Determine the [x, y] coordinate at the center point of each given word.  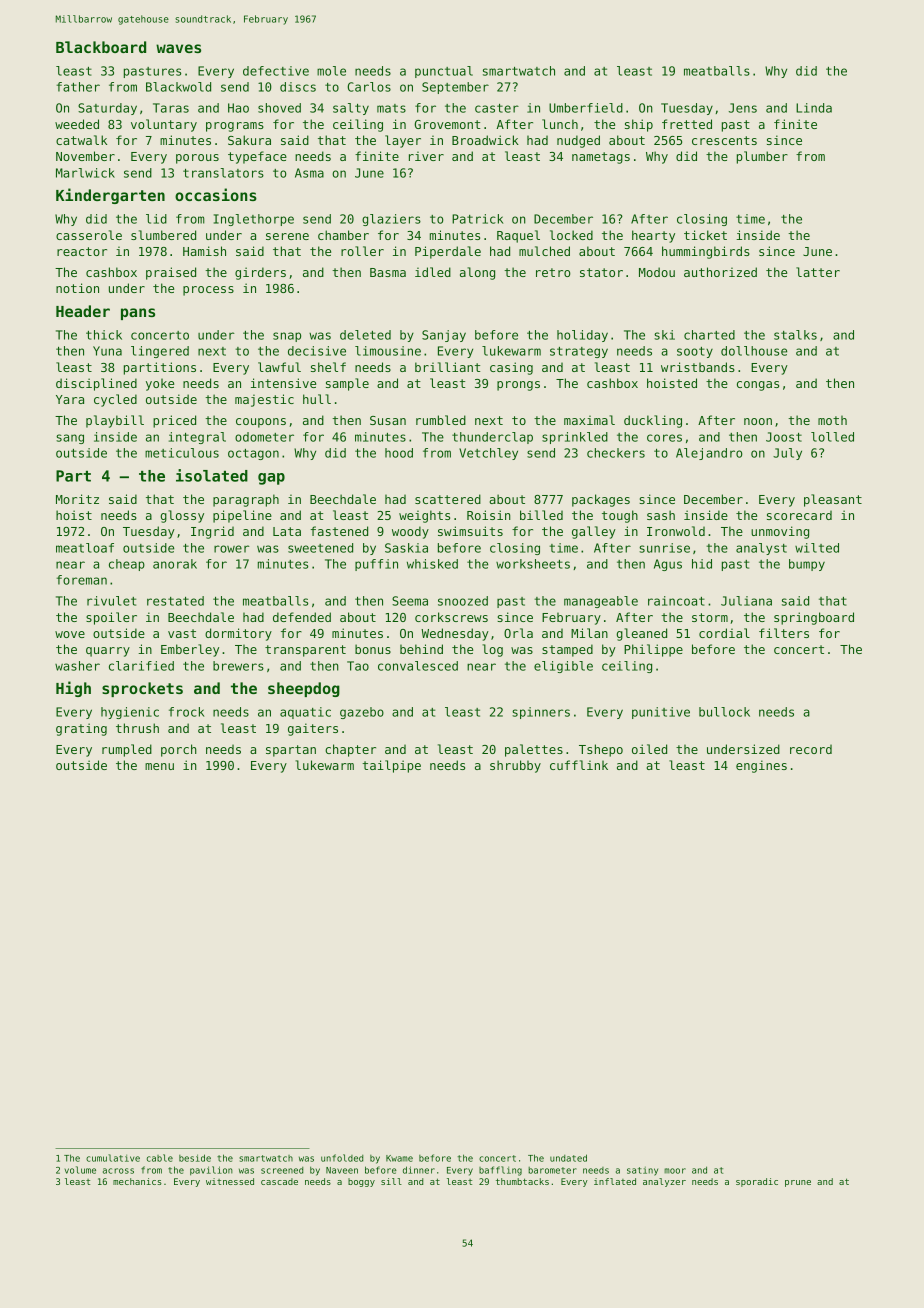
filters [784, 633]
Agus [668, 565]
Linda [814, 108]
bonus [373, 649]
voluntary [164, 125]
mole [331, 71]
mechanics [137, 1181]
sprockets [142, 689]
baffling [500, 1171]
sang [70, 439]
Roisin [489, 515]
